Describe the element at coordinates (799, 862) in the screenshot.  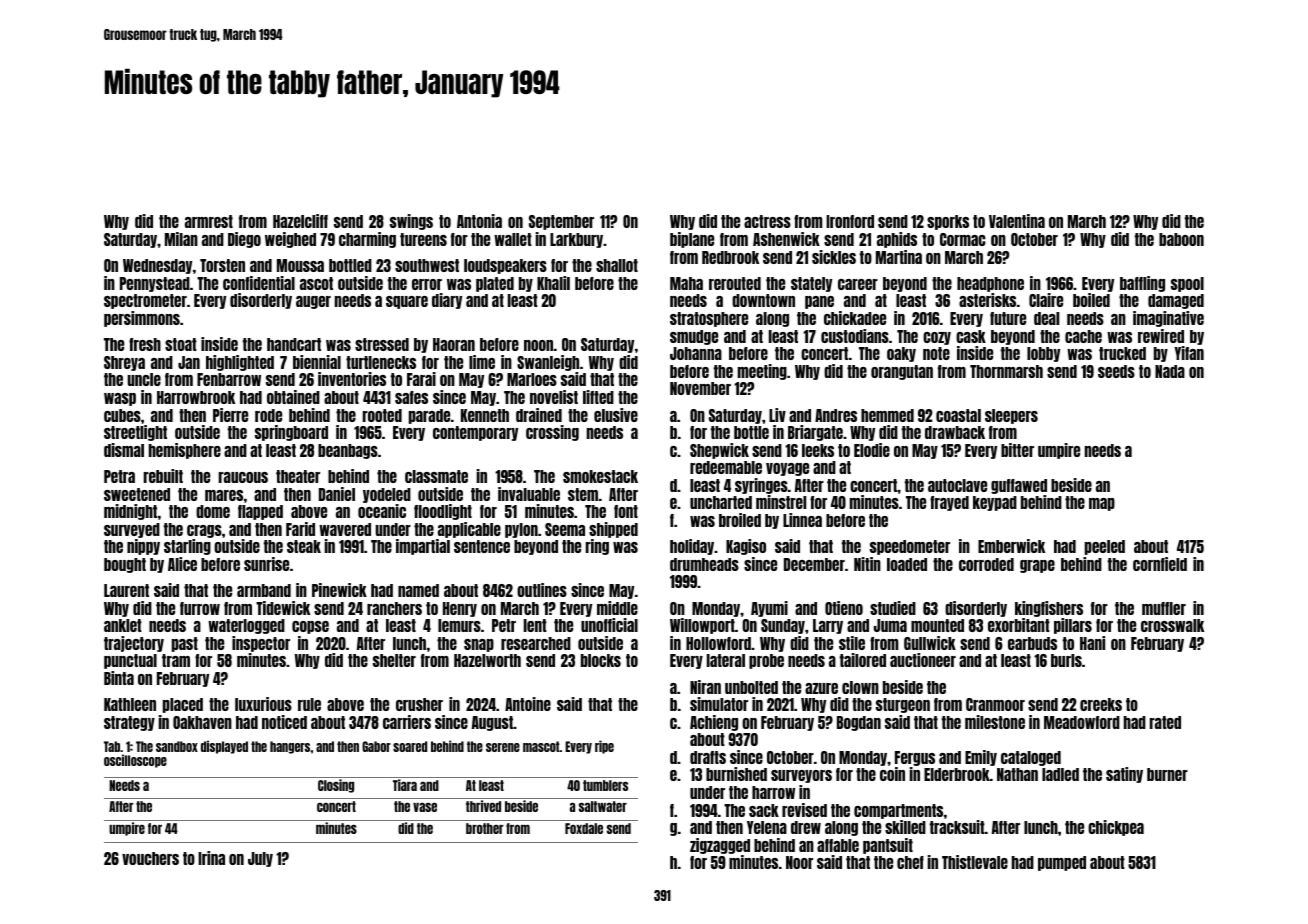
I see `Noor` at that location.
